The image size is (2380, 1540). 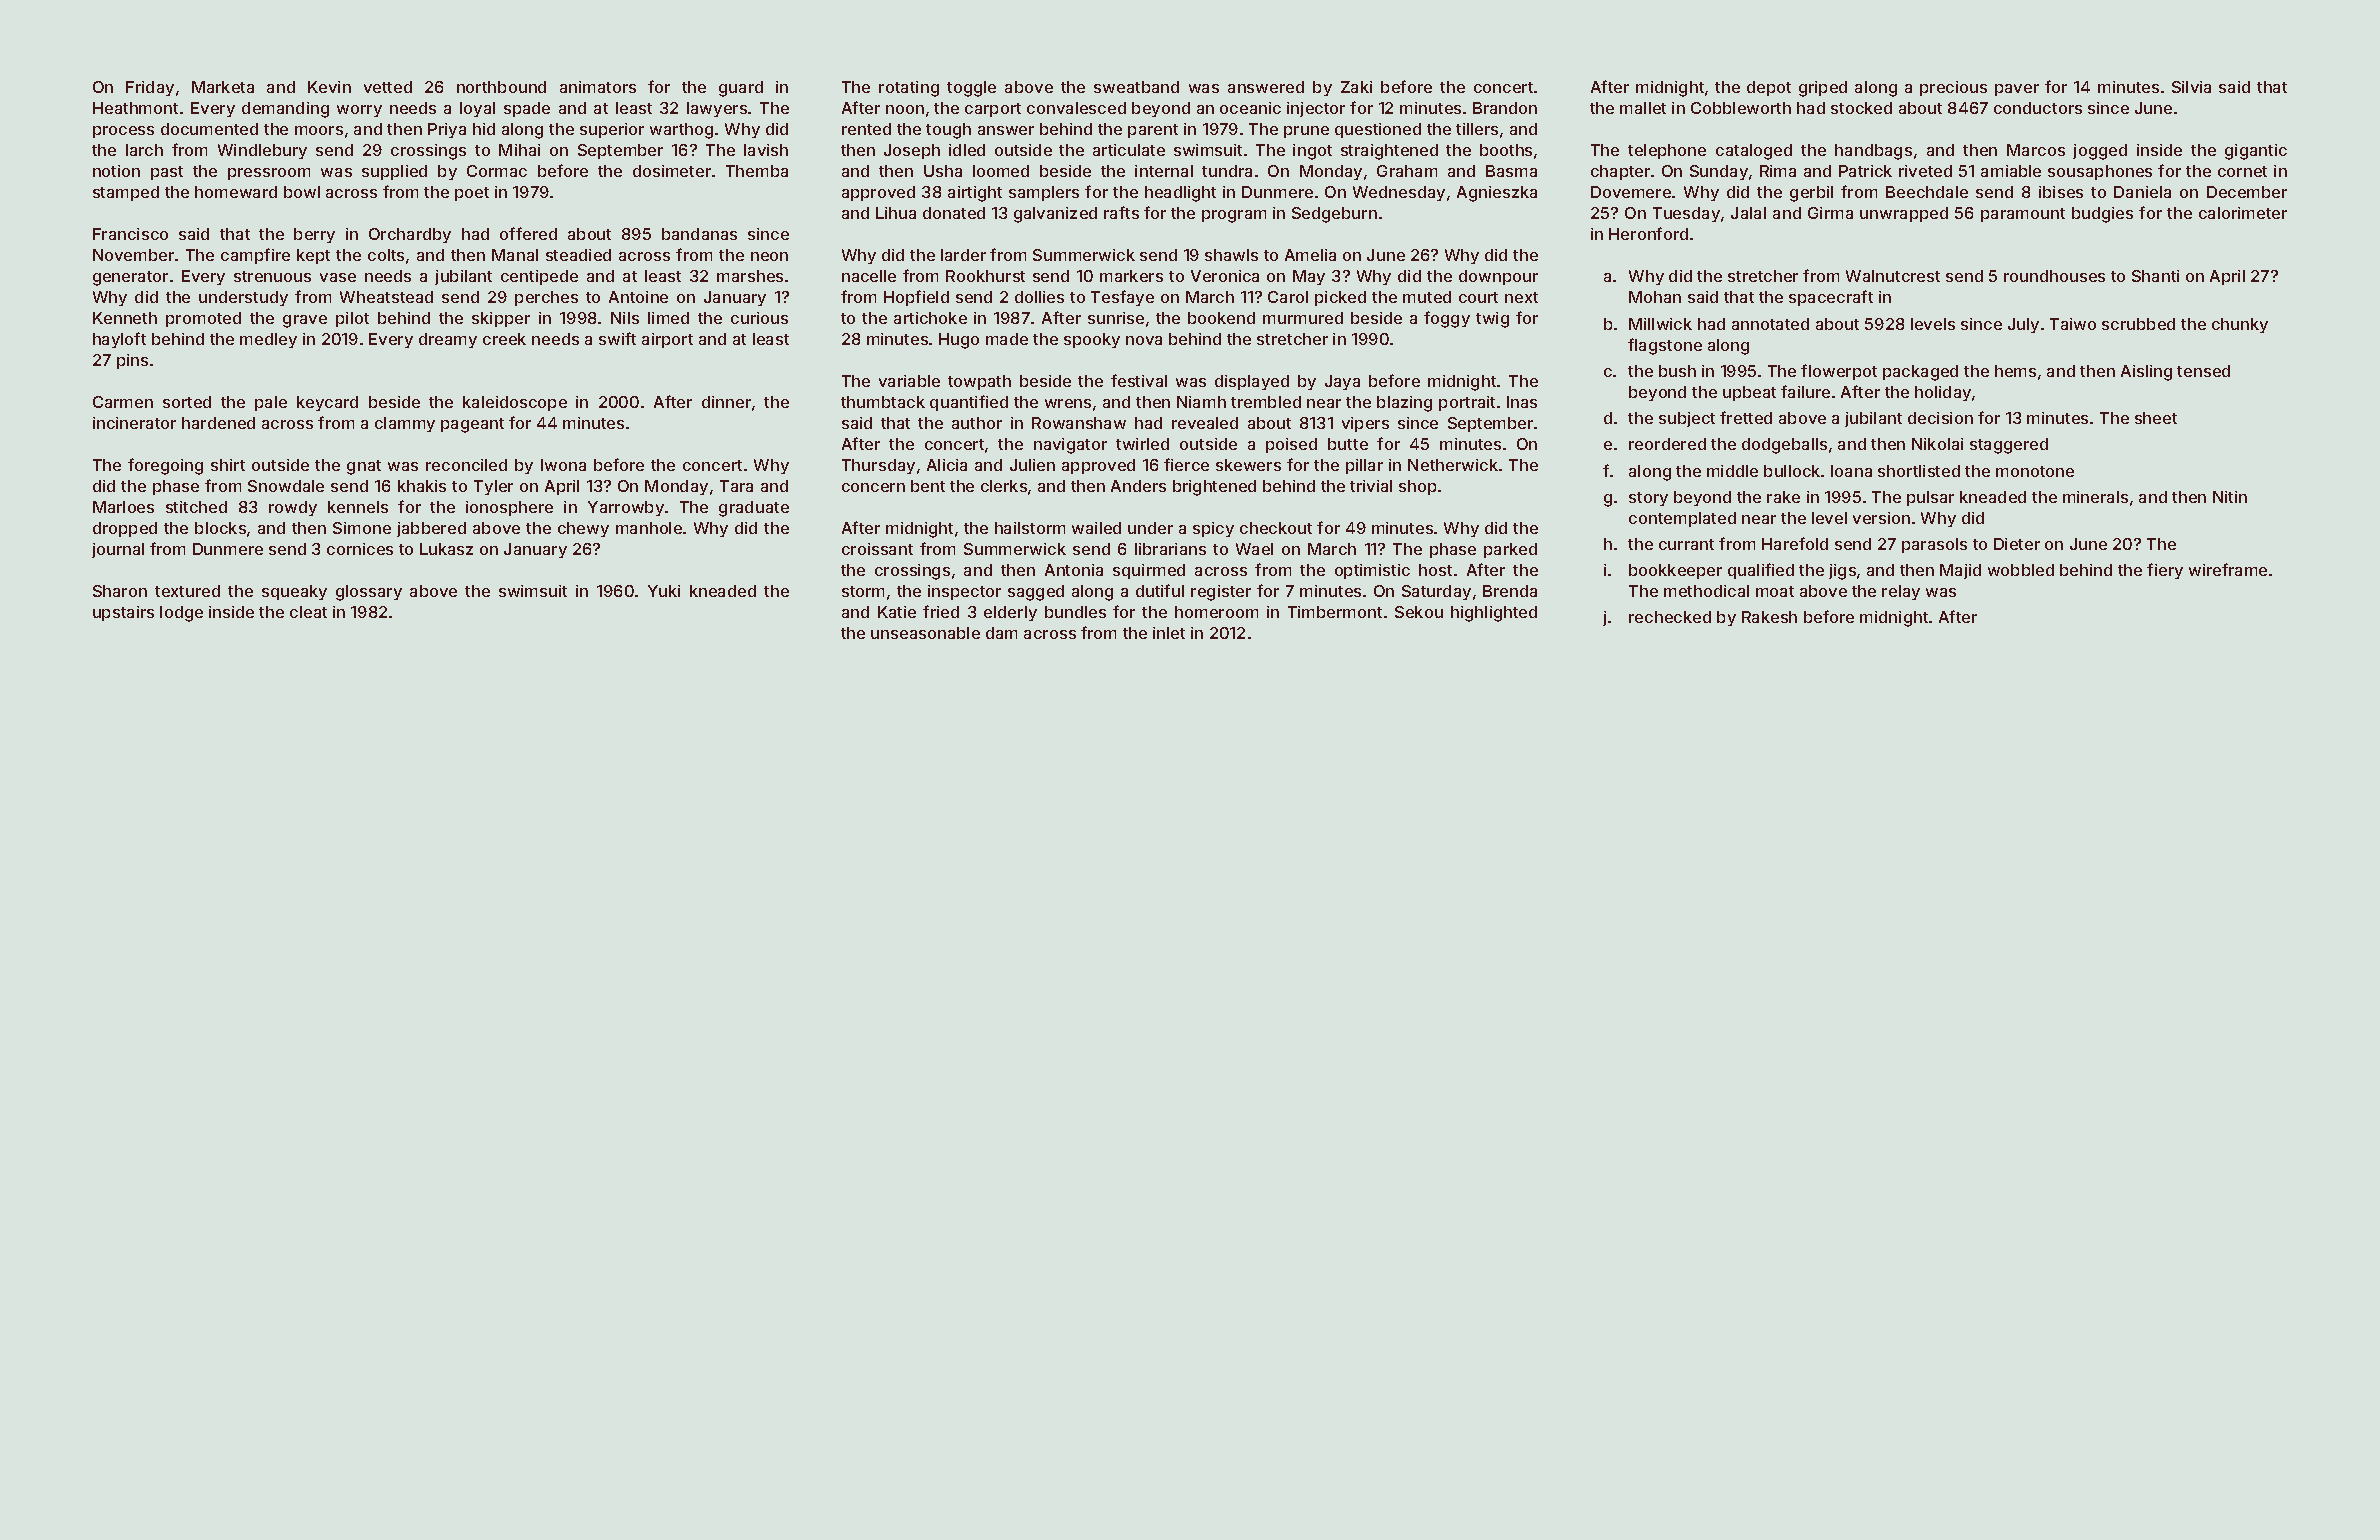 I want to click on lodge, so click(x=181, y=614).
